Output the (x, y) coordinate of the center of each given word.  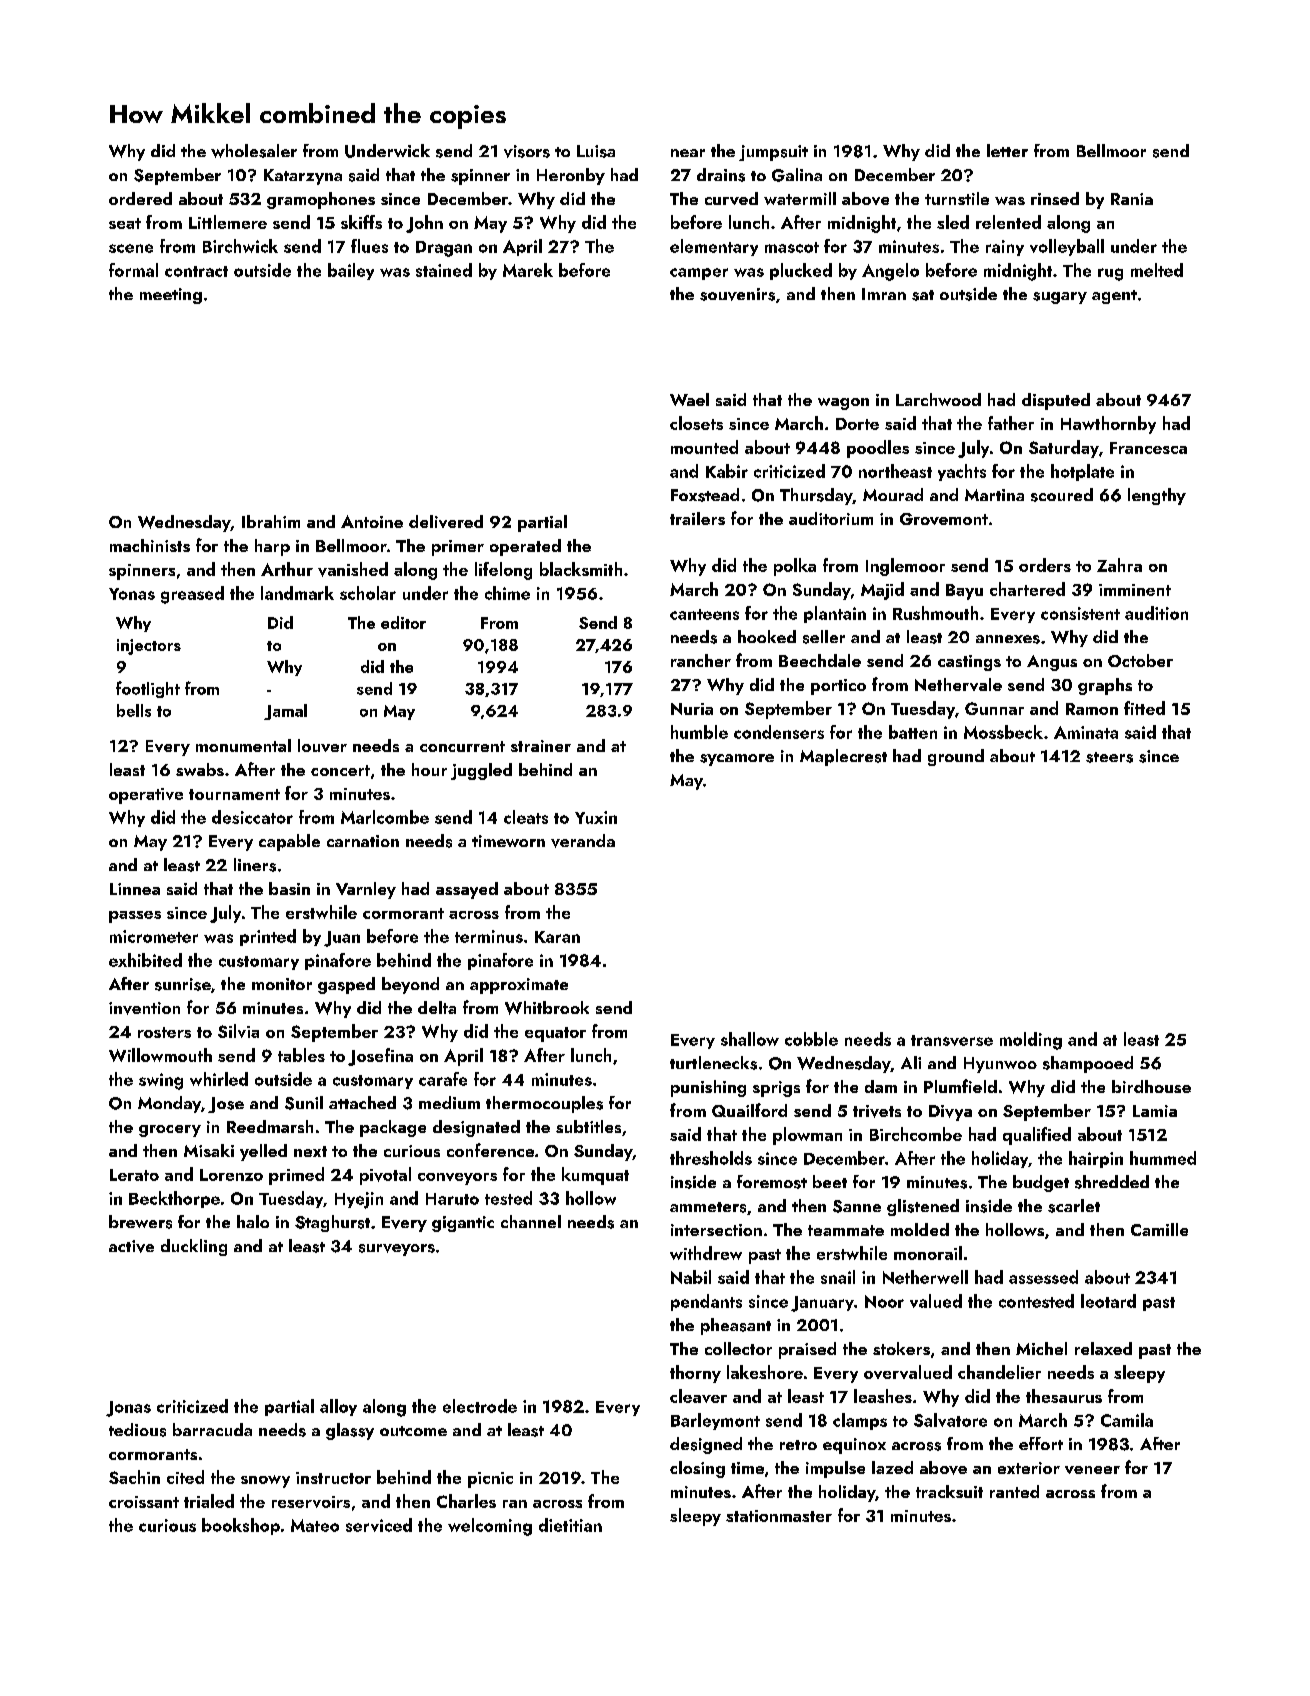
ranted (1014, 1491)
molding (1031, 1041)
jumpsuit (773, 153)
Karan (557, 937)
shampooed (1088, 1064)
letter (1007, 150)
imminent (1135, 590)
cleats (526, 817)
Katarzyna (303, 177)
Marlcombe (385, 817)
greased (192, 595)
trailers (697, 518)
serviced (379, 1525)
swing (161, 1081)
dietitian (570, 1525)
